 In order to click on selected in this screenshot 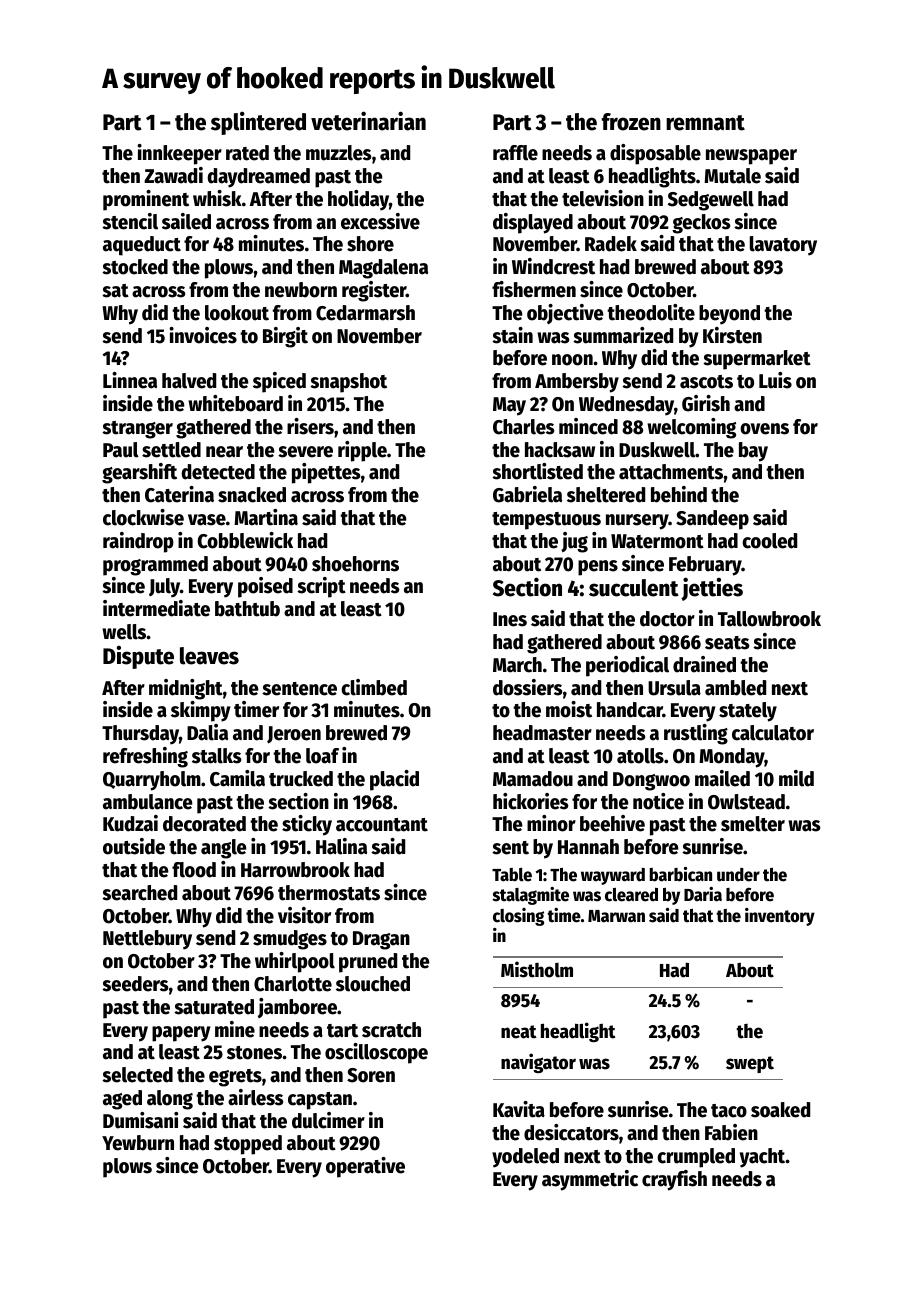, I will do `click(137, 1075)`.
